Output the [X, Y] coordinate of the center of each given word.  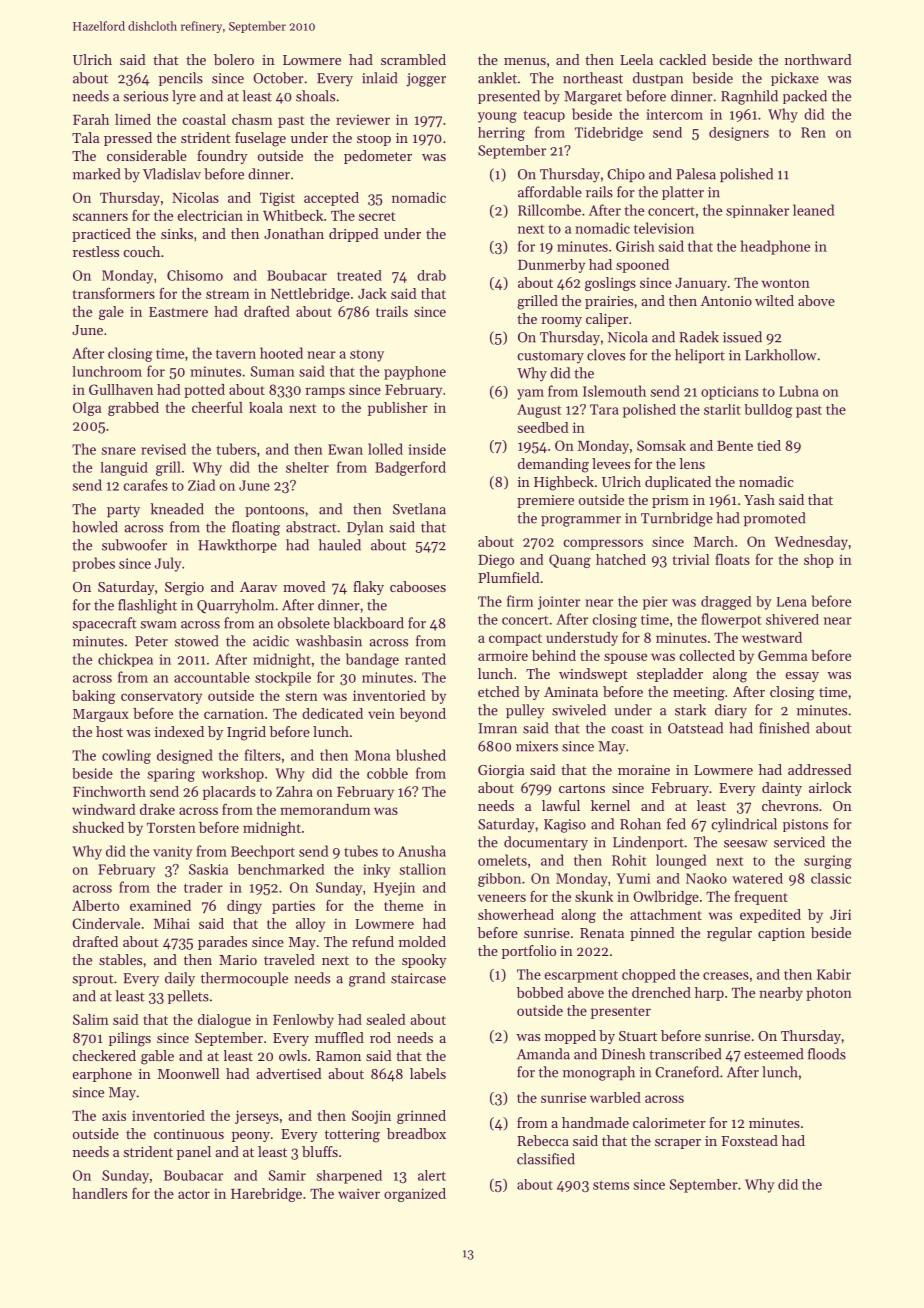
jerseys [257, 1117]
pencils [181, 79]
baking [94, 697]
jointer [559, 603]
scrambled [413, 59]
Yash [759, 499]
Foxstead [749, 1140]
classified [546, 1159]
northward [818, 59]
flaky [368, 588]
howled [95, 527]
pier [655, 603]
